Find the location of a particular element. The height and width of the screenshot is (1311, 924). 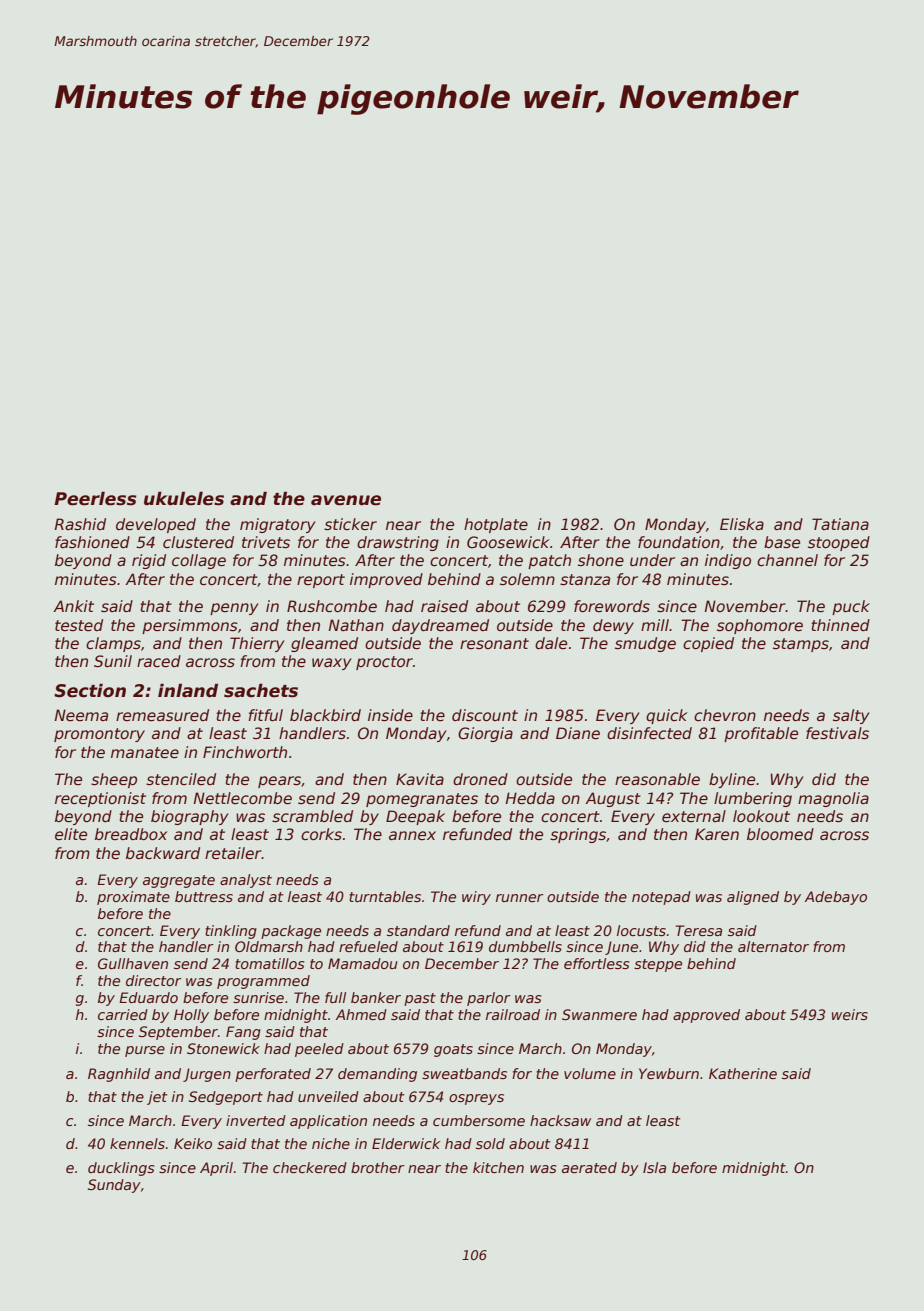

Isla is located at coordinates (654, 1167).
